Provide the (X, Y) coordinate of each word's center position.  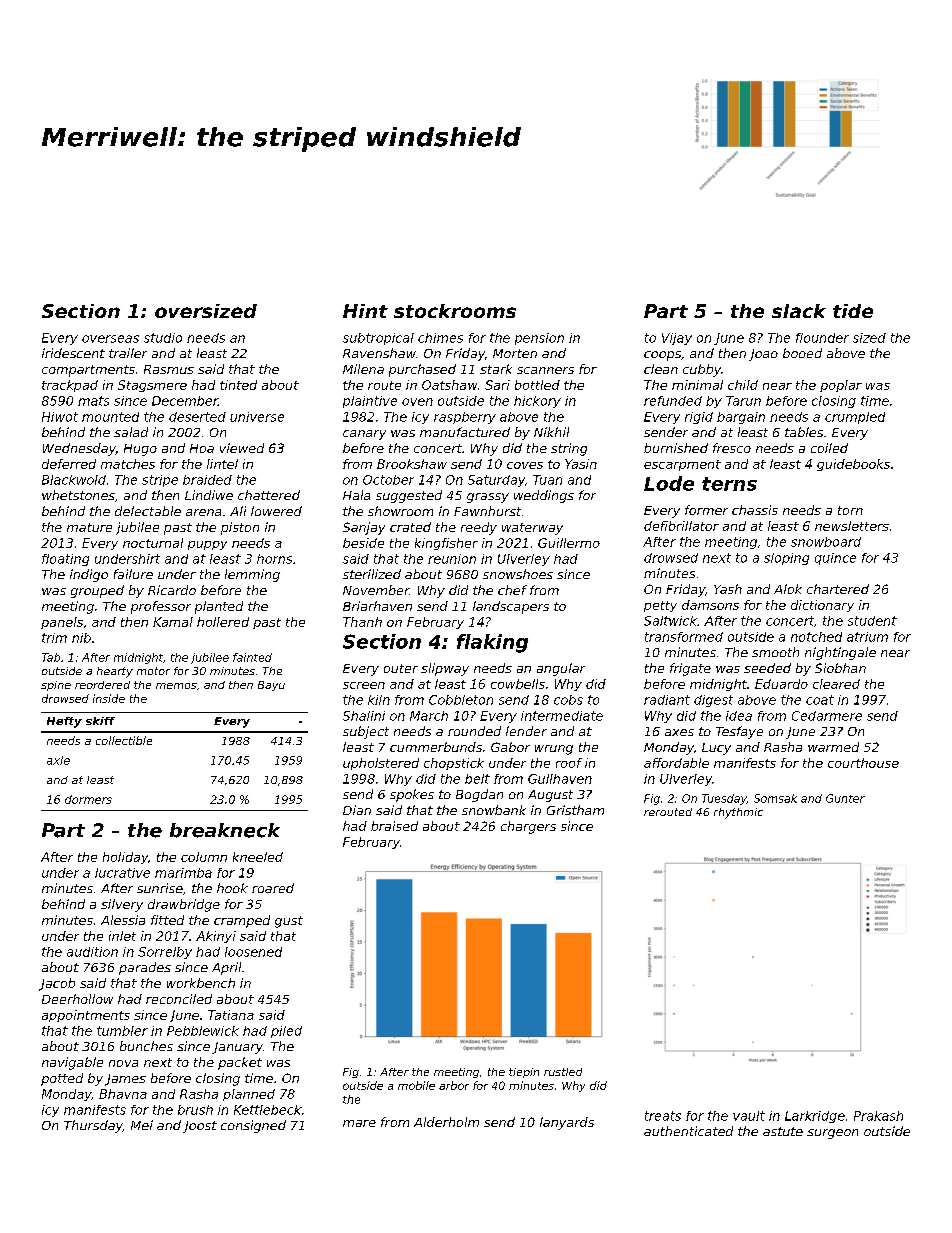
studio (163, 338)
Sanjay (364, 528)
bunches (146, 1046)
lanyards (567, 1123)
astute (783, 1131)
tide (853, 311)
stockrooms (455, 311)
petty (660, 606)
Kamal (173, 622)
